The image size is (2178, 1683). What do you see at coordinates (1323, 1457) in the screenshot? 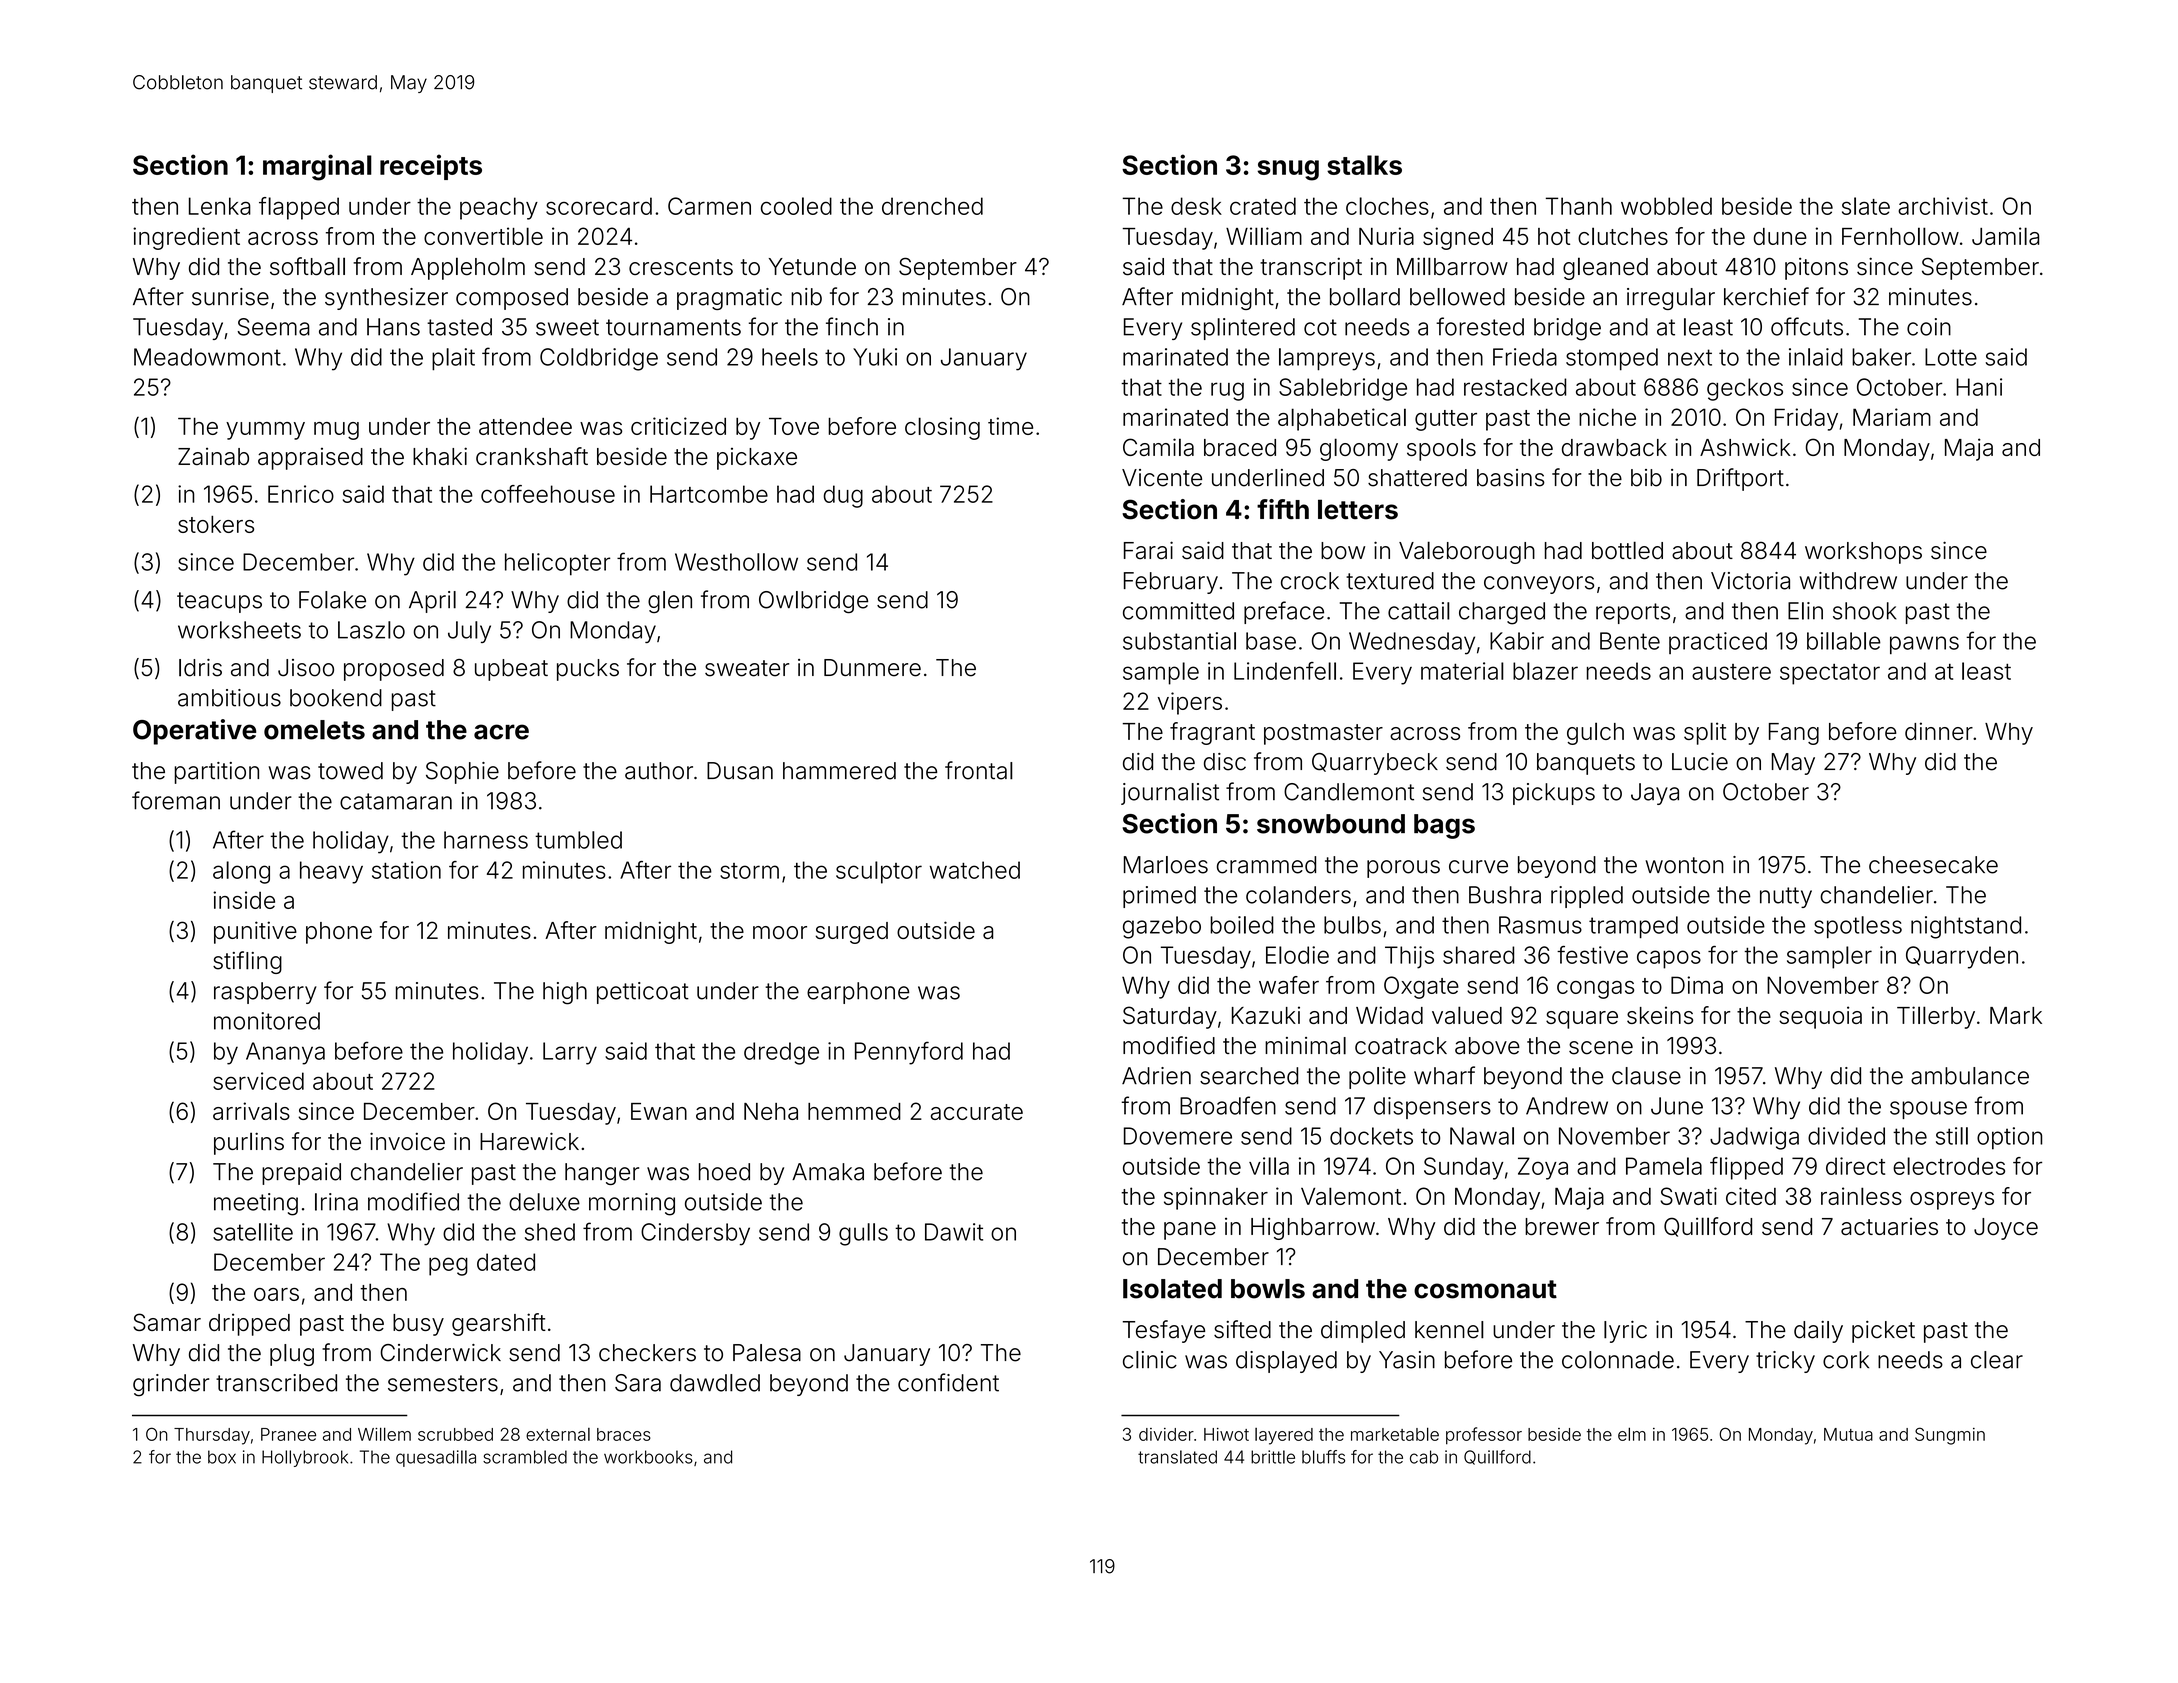
I see `bluffs` at bounding box center [1323, 1457].
